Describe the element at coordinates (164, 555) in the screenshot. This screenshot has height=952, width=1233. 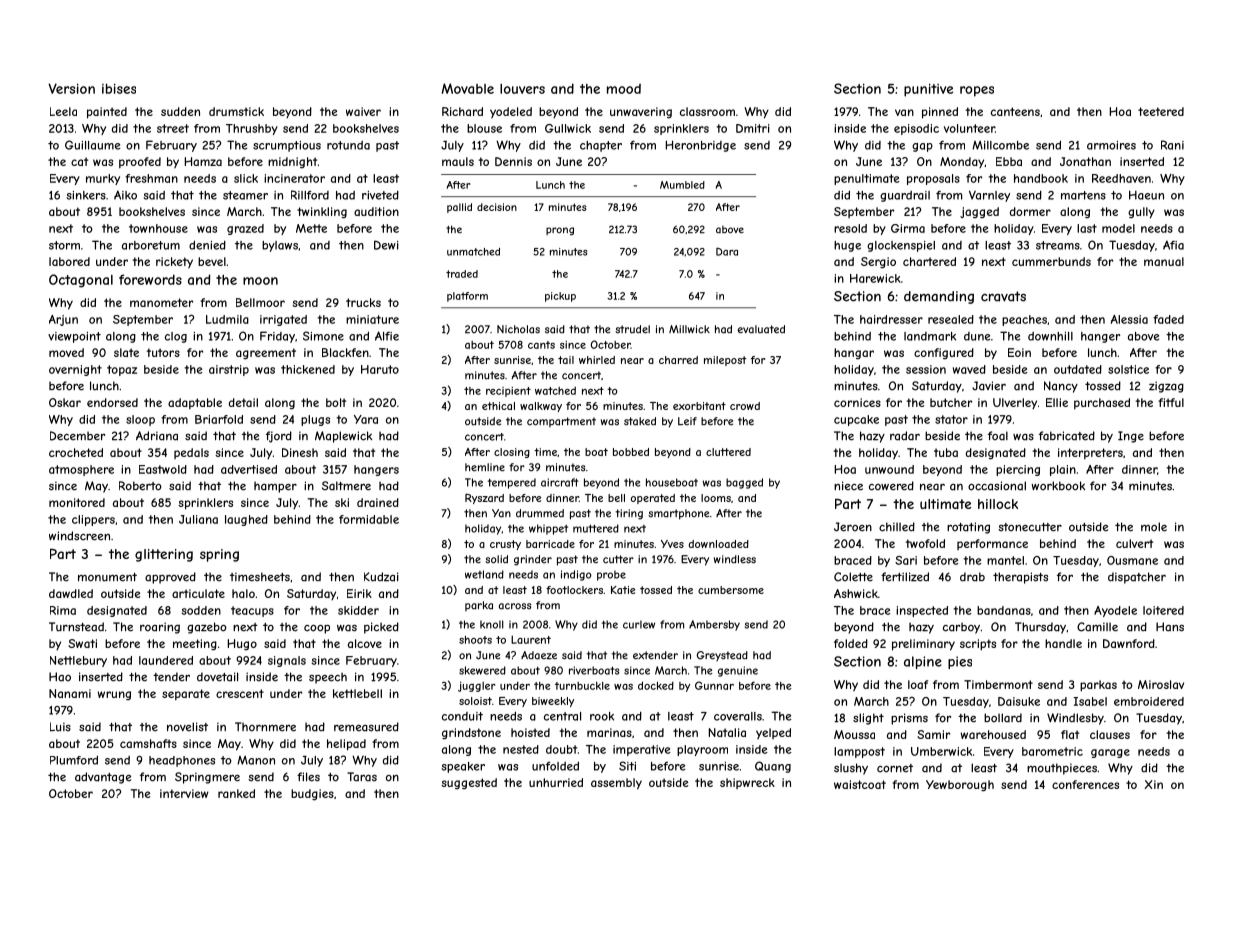
I see `glittering` at that location.
